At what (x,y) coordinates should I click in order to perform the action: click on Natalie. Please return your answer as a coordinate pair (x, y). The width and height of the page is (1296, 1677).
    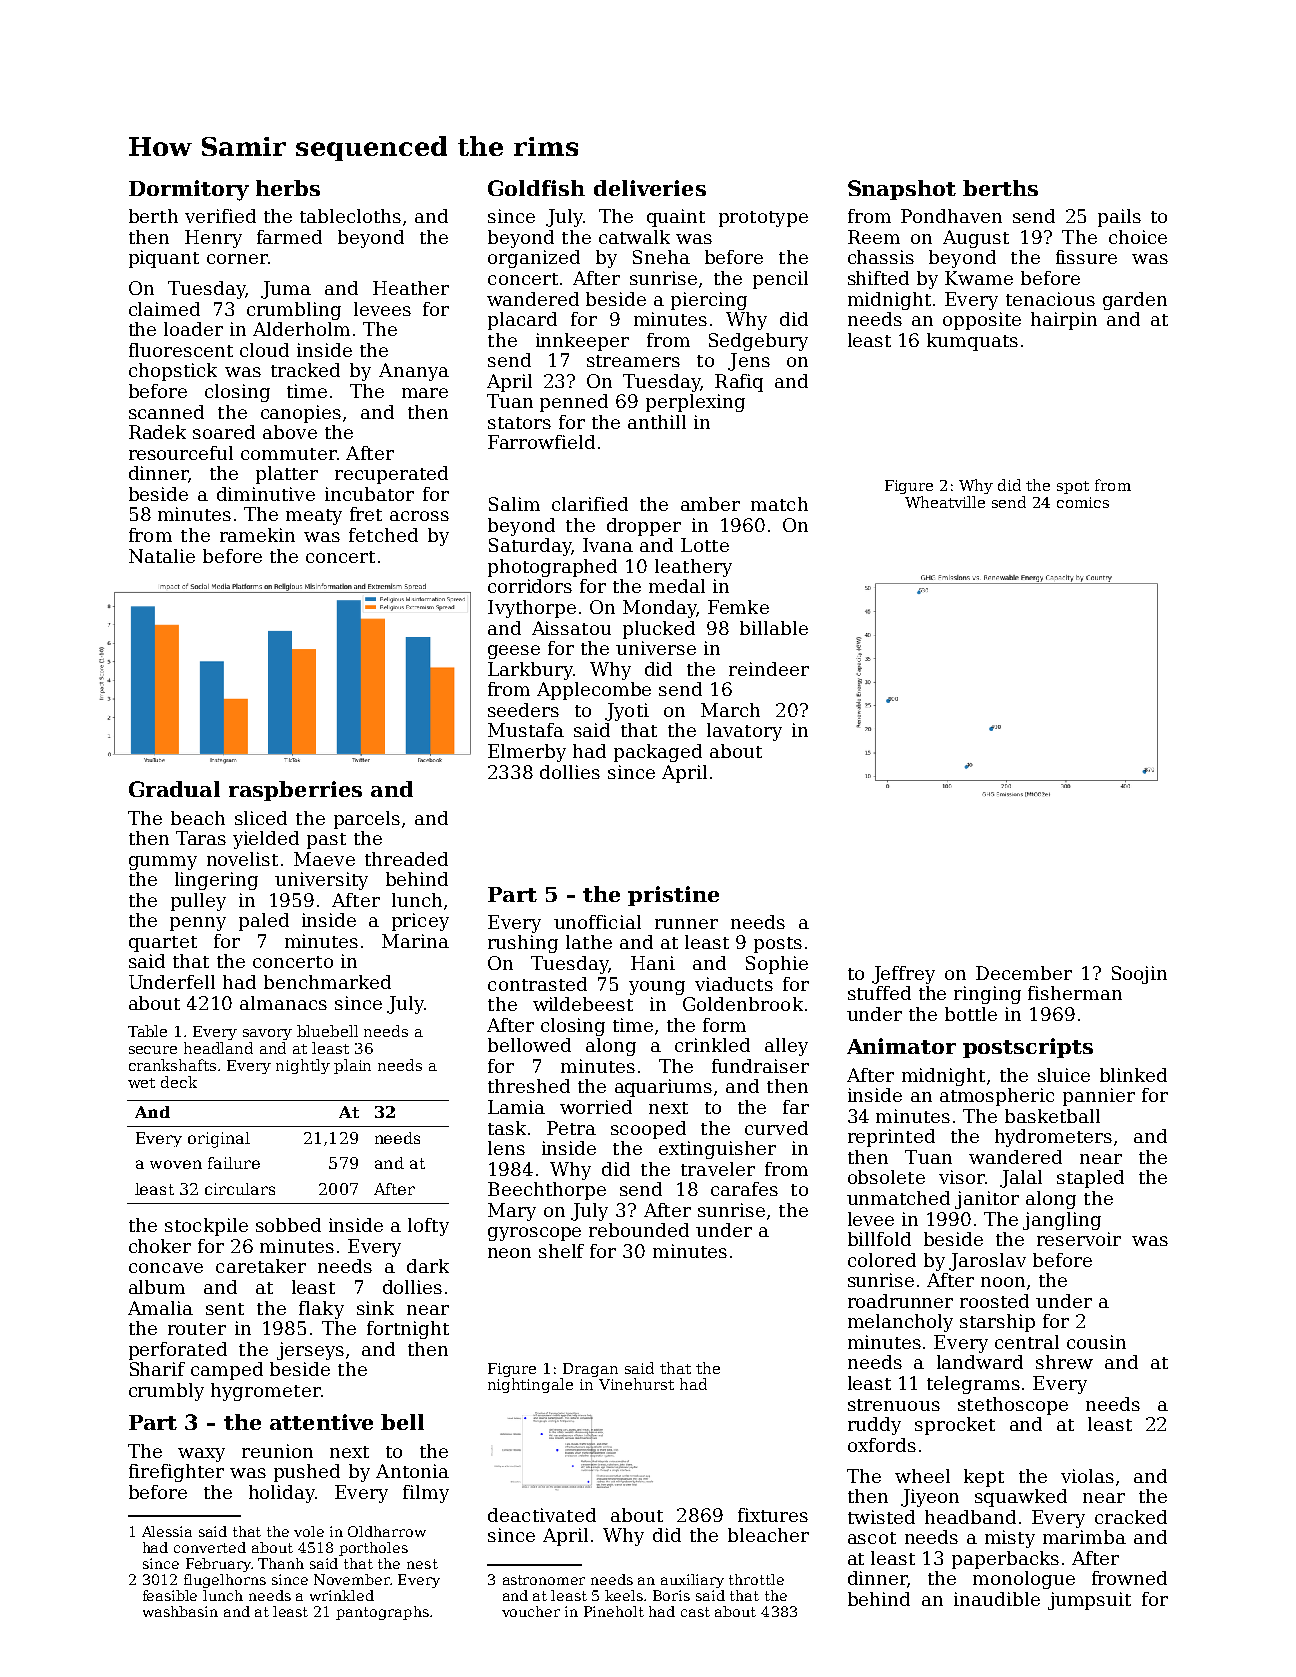
    Looking at the image, I should click on (162, 556).
